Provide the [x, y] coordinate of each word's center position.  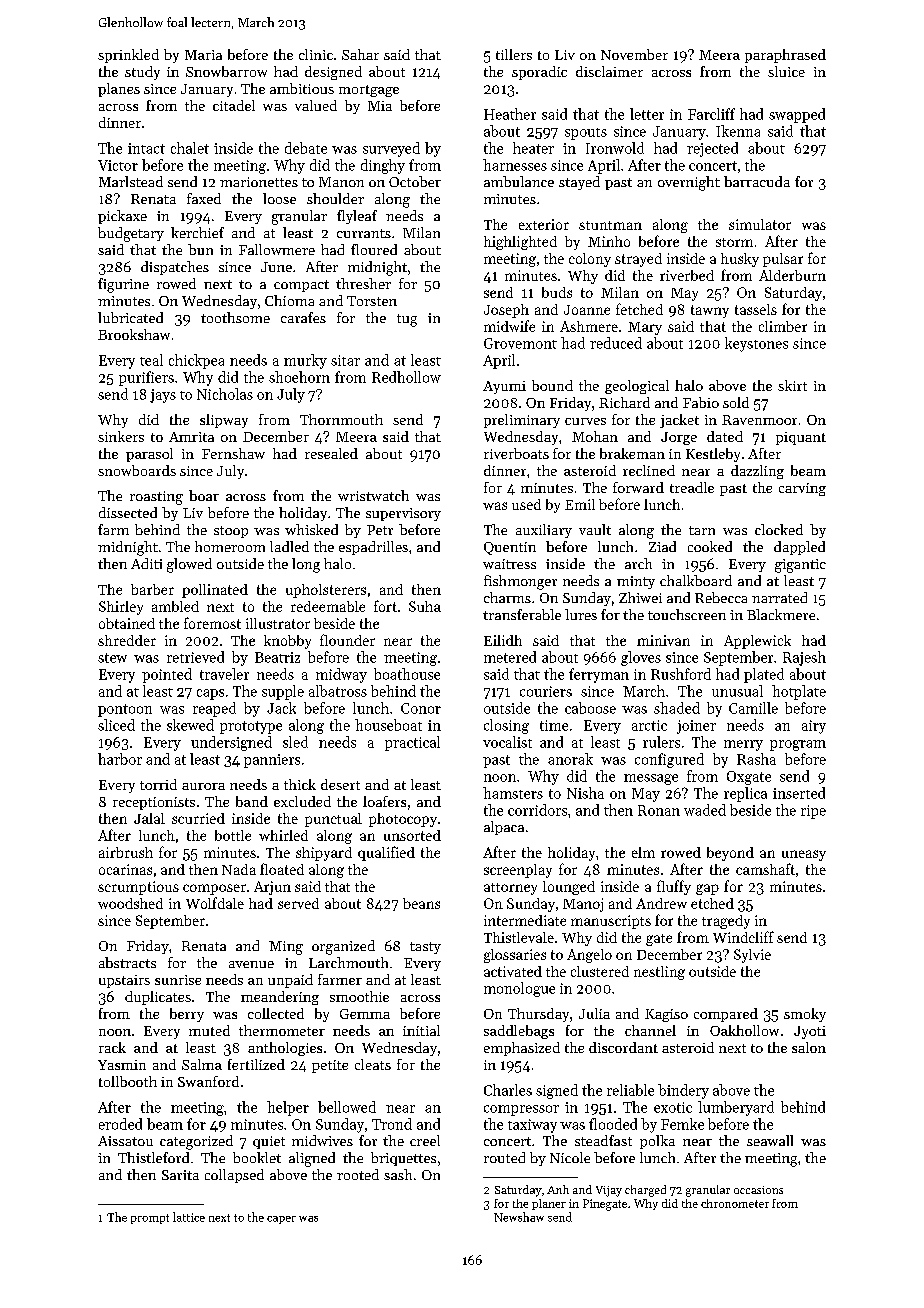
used [526, 504]
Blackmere [781, 614]
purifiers [146, 378]
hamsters [513, 793]
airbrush [126, 852]
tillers [514, 54]
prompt [150, 1219]
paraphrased [785, 56]
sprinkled [128, 56]
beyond [730, 854]
